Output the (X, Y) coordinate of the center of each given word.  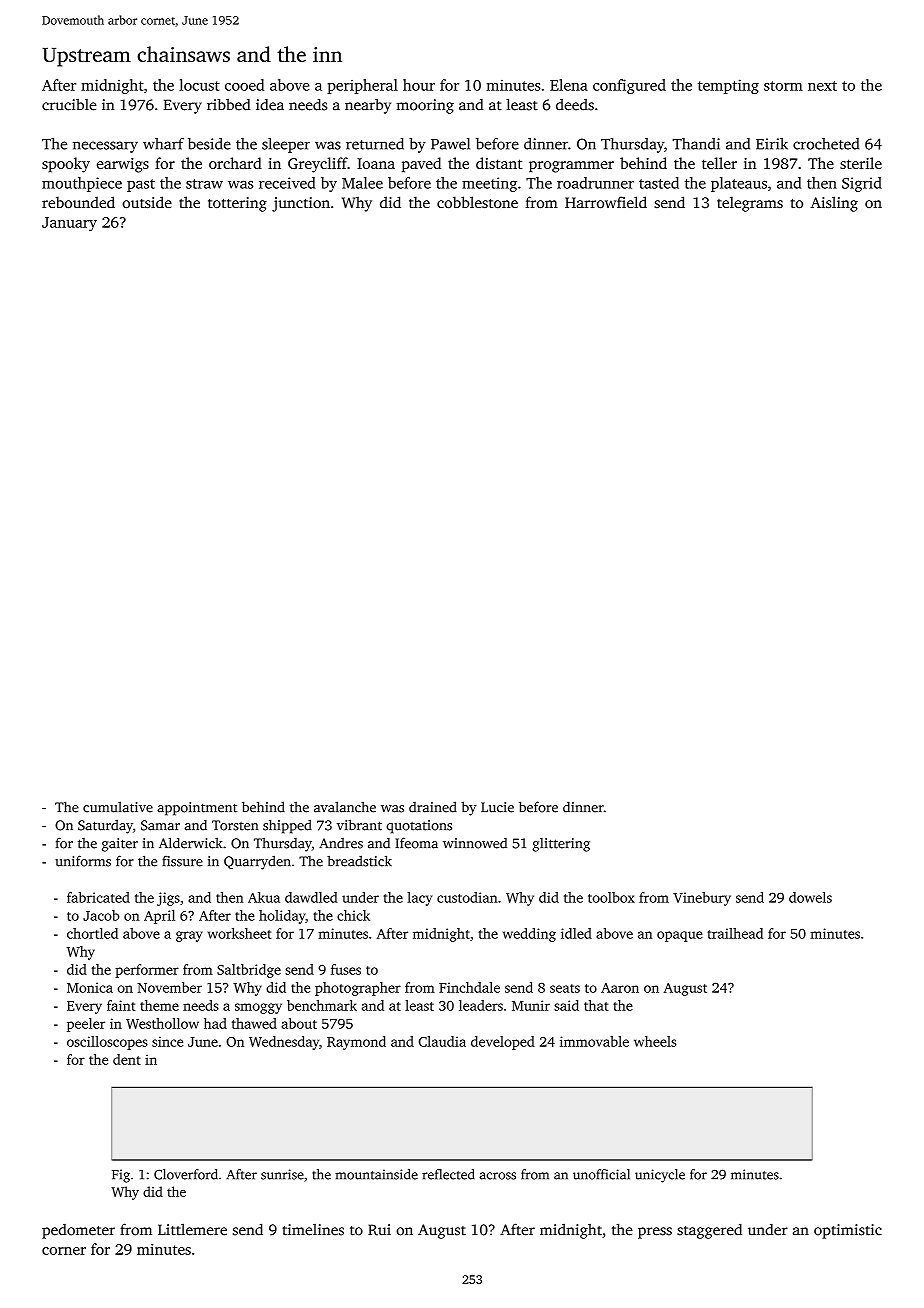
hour (419, 85)
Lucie (497, 807)
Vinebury (702, 899)
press (655, 1233)
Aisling (834, 204)
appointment (197, 809)
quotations (419, 827)
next (822, 86)
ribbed (228, 104)
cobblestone (477, 202)
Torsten (235, 825)
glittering (561, 845)
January (69, 224)
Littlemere (192, 1229)
